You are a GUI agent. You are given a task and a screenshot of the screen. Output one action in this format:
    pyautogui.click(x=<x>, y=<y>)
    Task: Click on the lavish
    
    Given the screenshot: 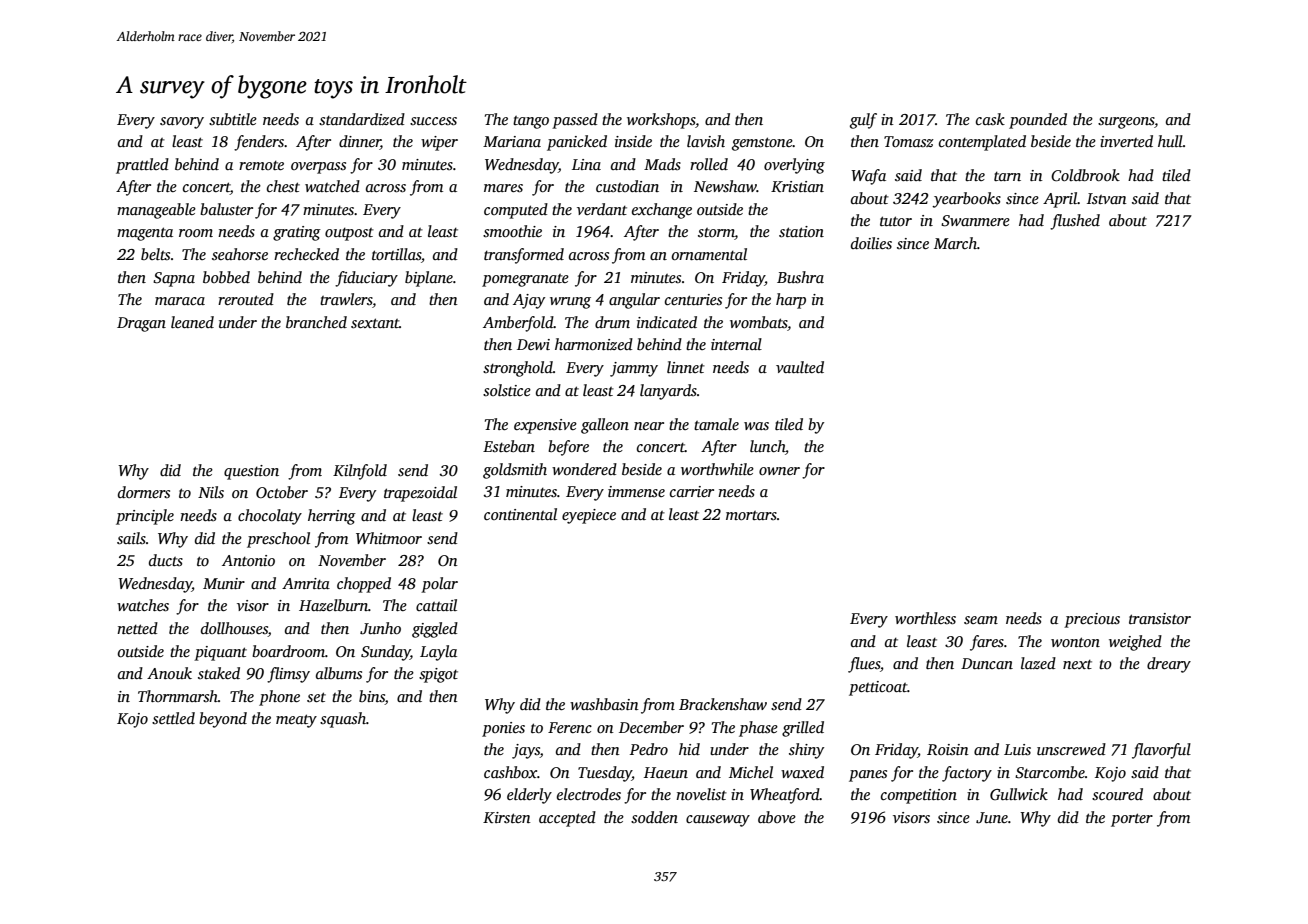 What is the action you would take?
    pyautogui.click(x=706, y=141)
